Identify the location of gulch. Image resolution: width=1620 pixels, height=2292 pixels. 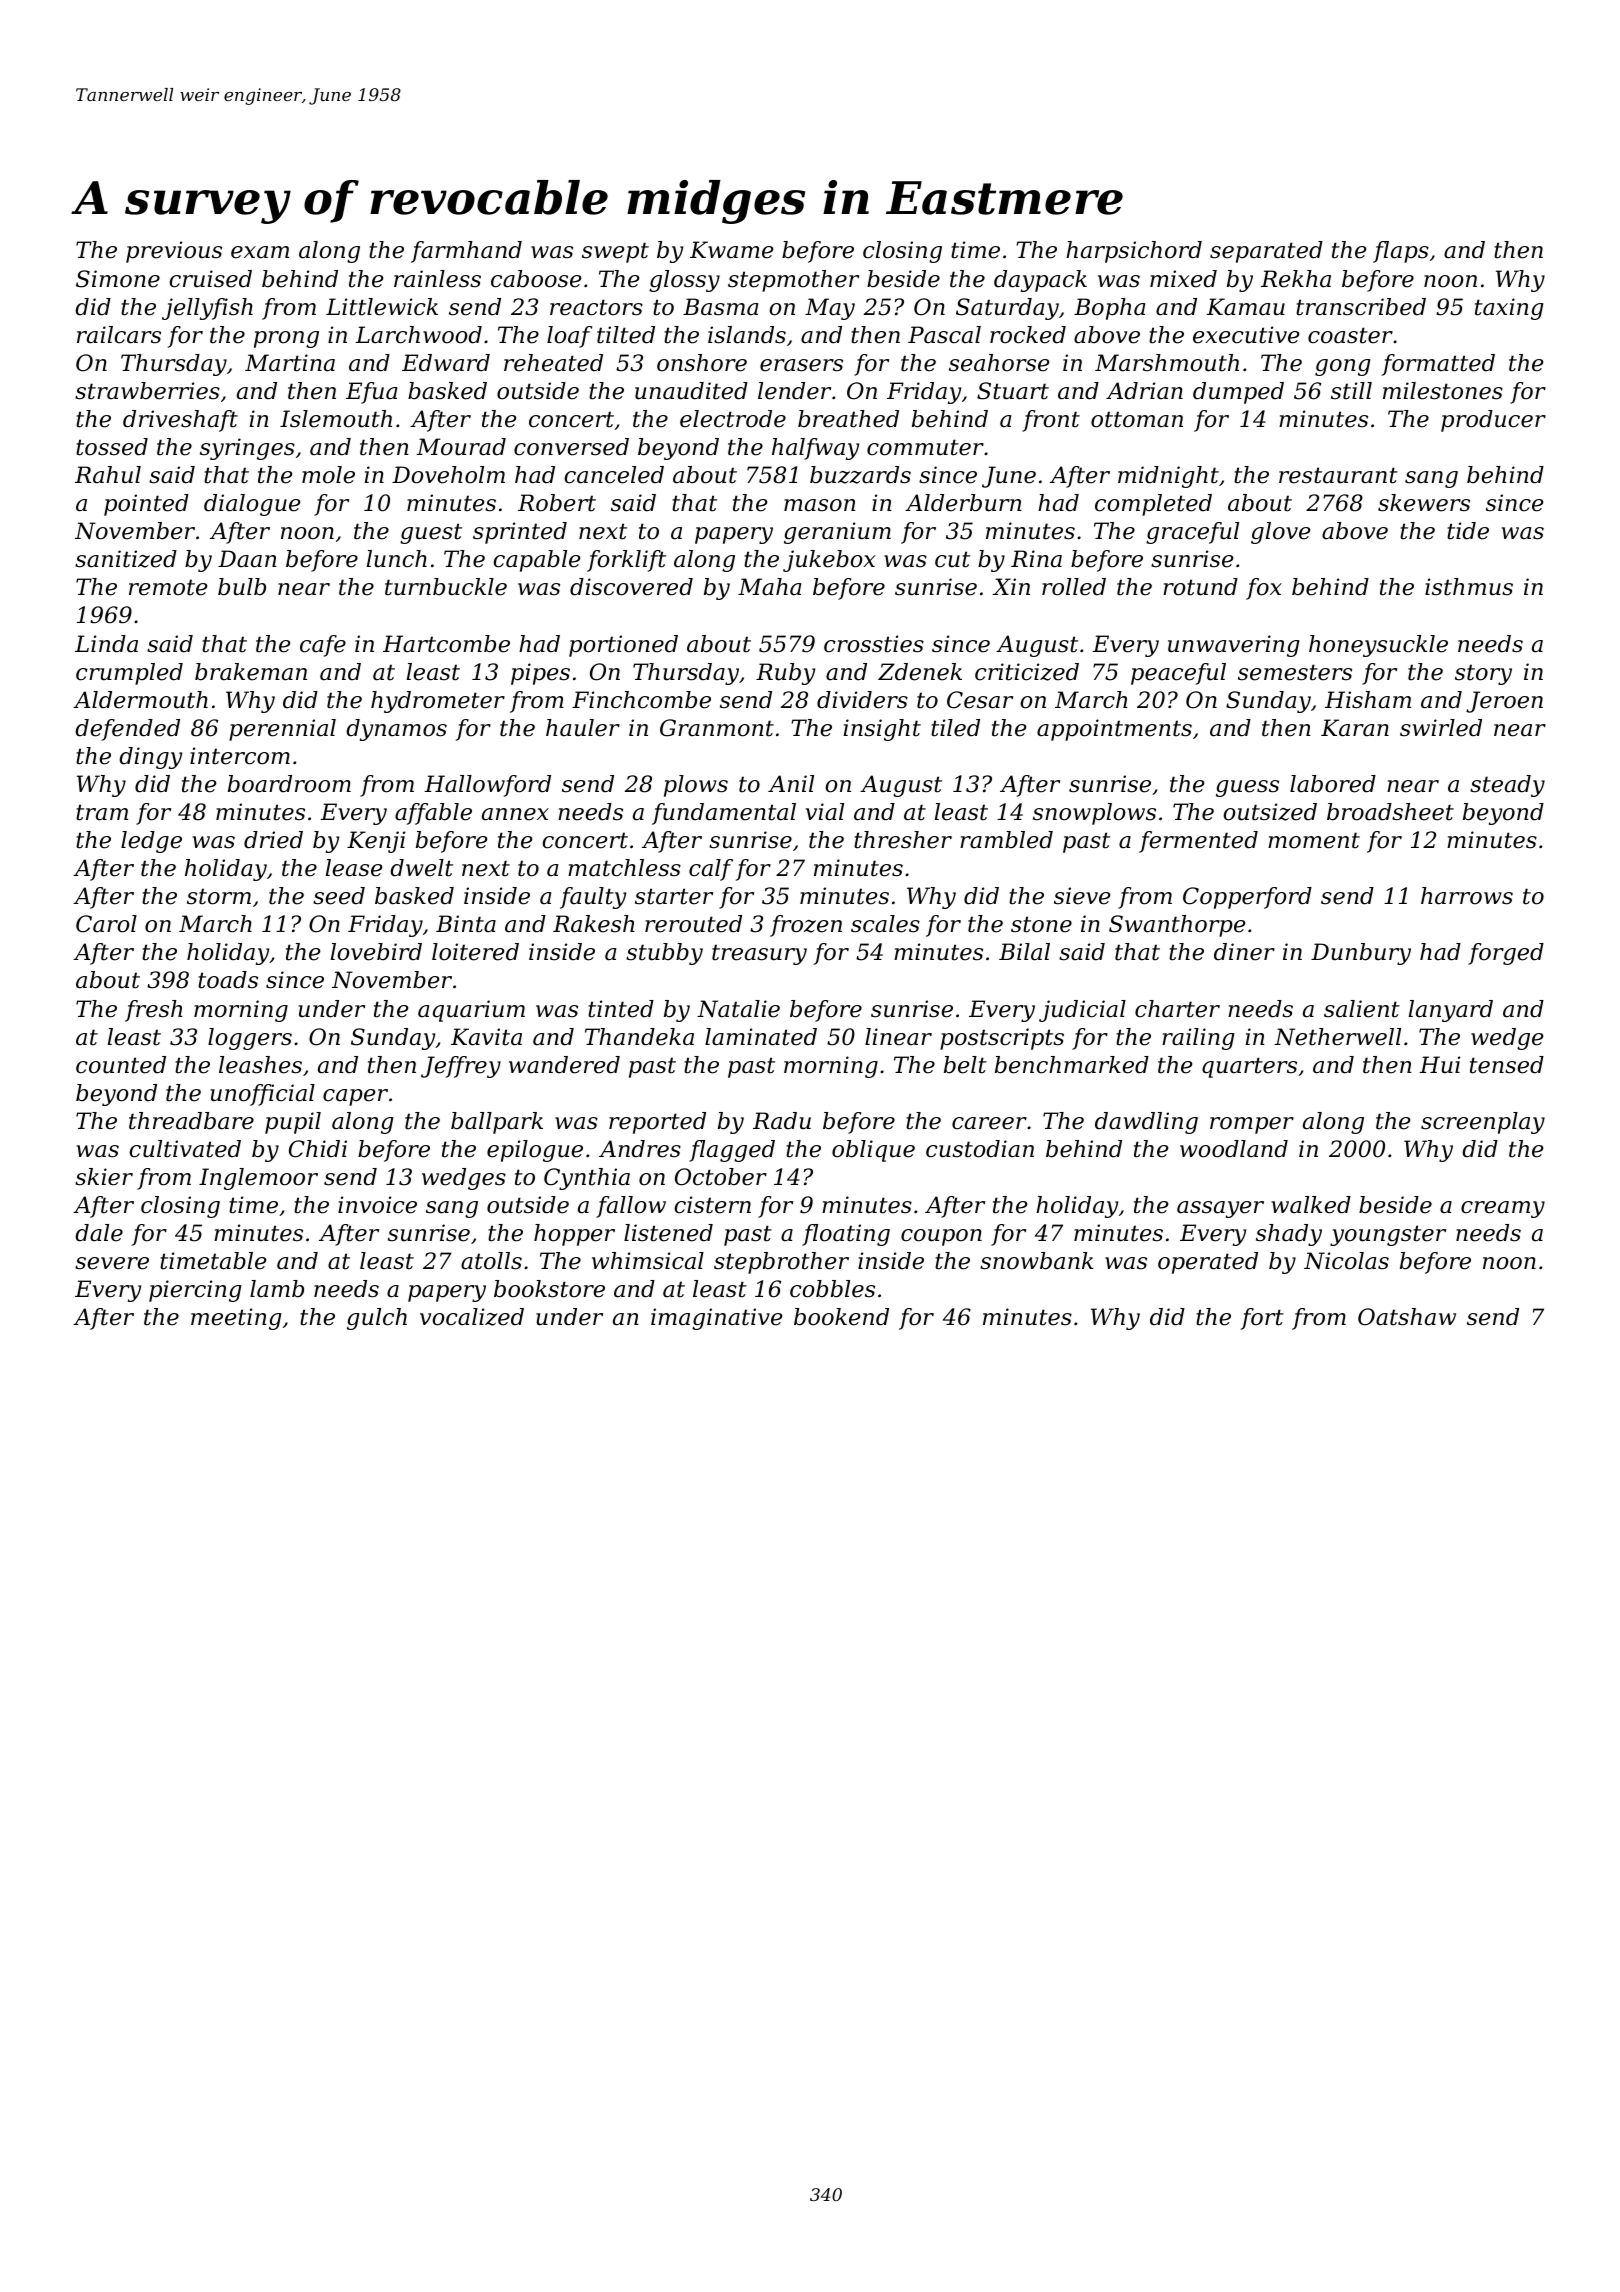
(377, 1319).
